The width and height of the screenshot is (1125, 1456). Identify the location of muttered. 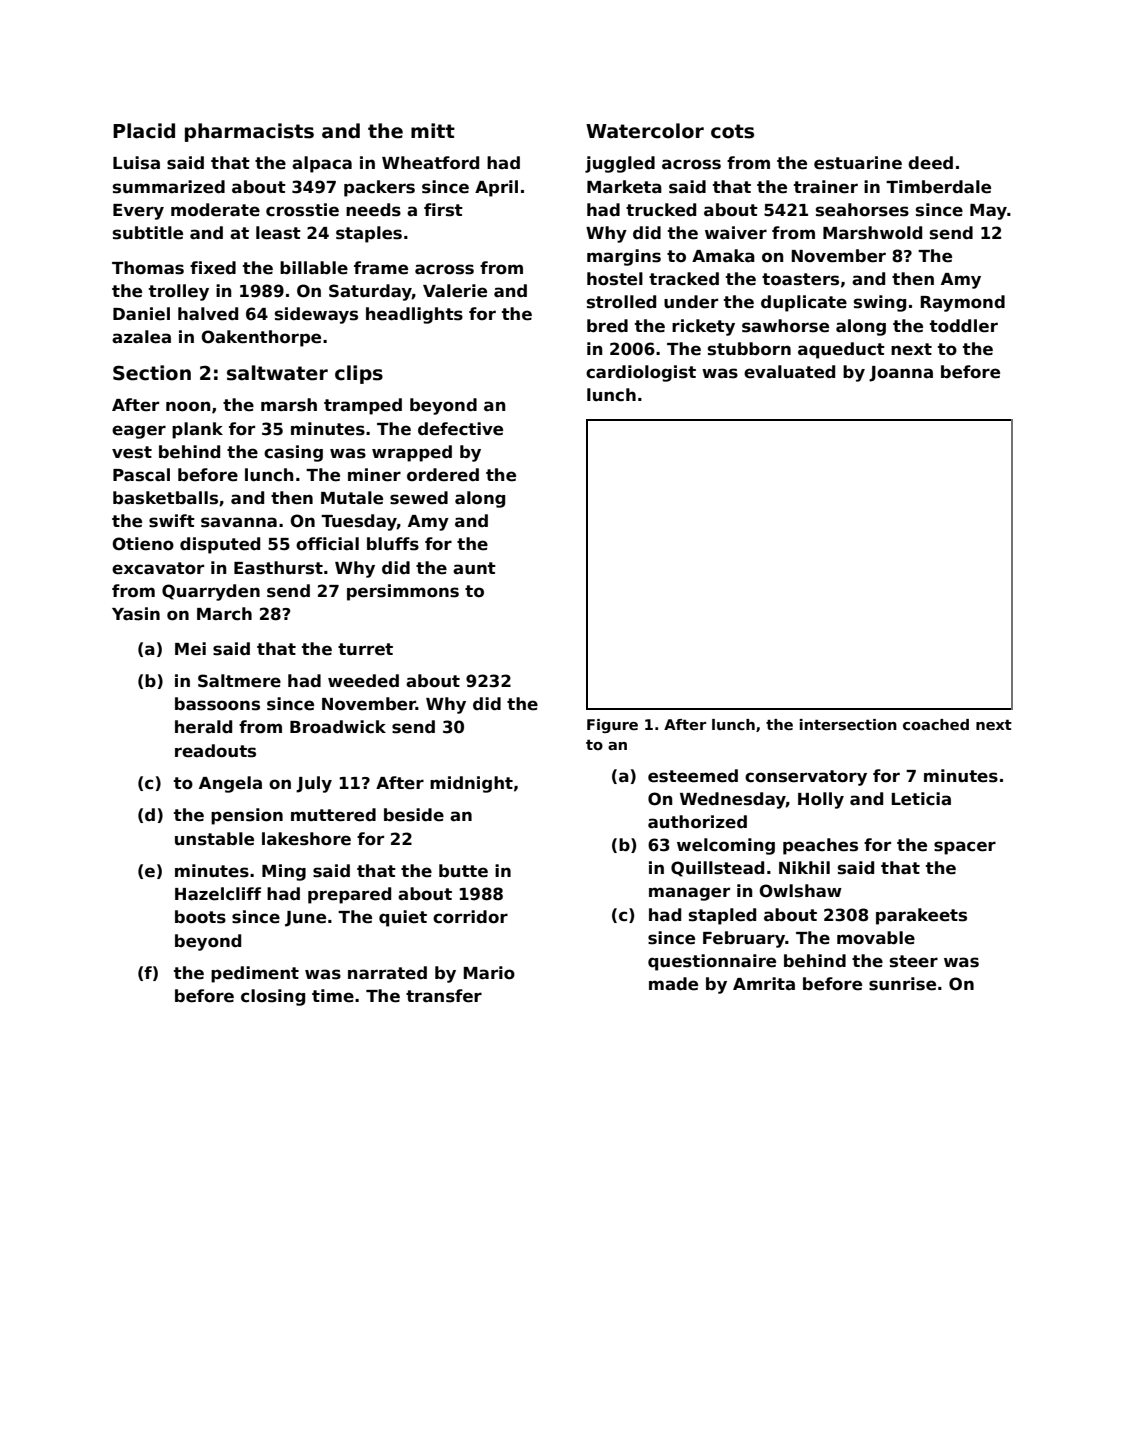
(333, 815).
